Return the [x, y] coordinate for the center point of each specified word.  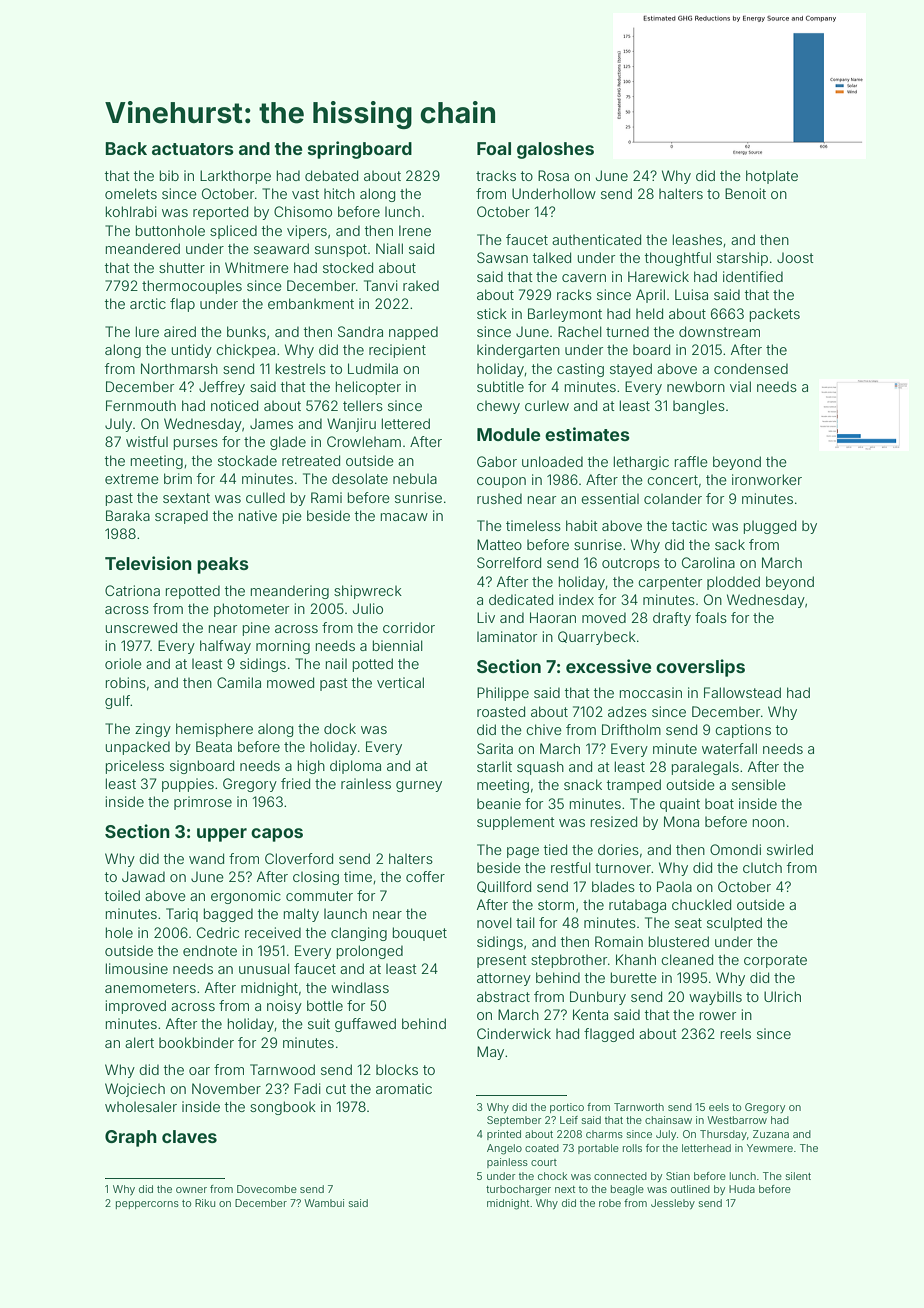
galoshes [555, 150]
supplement [516, 823]
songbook [283, 1108]
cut [336, 1089]
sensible [759, 784]
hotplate [772, 177]
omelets [131, 193]
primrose [203, 803]
